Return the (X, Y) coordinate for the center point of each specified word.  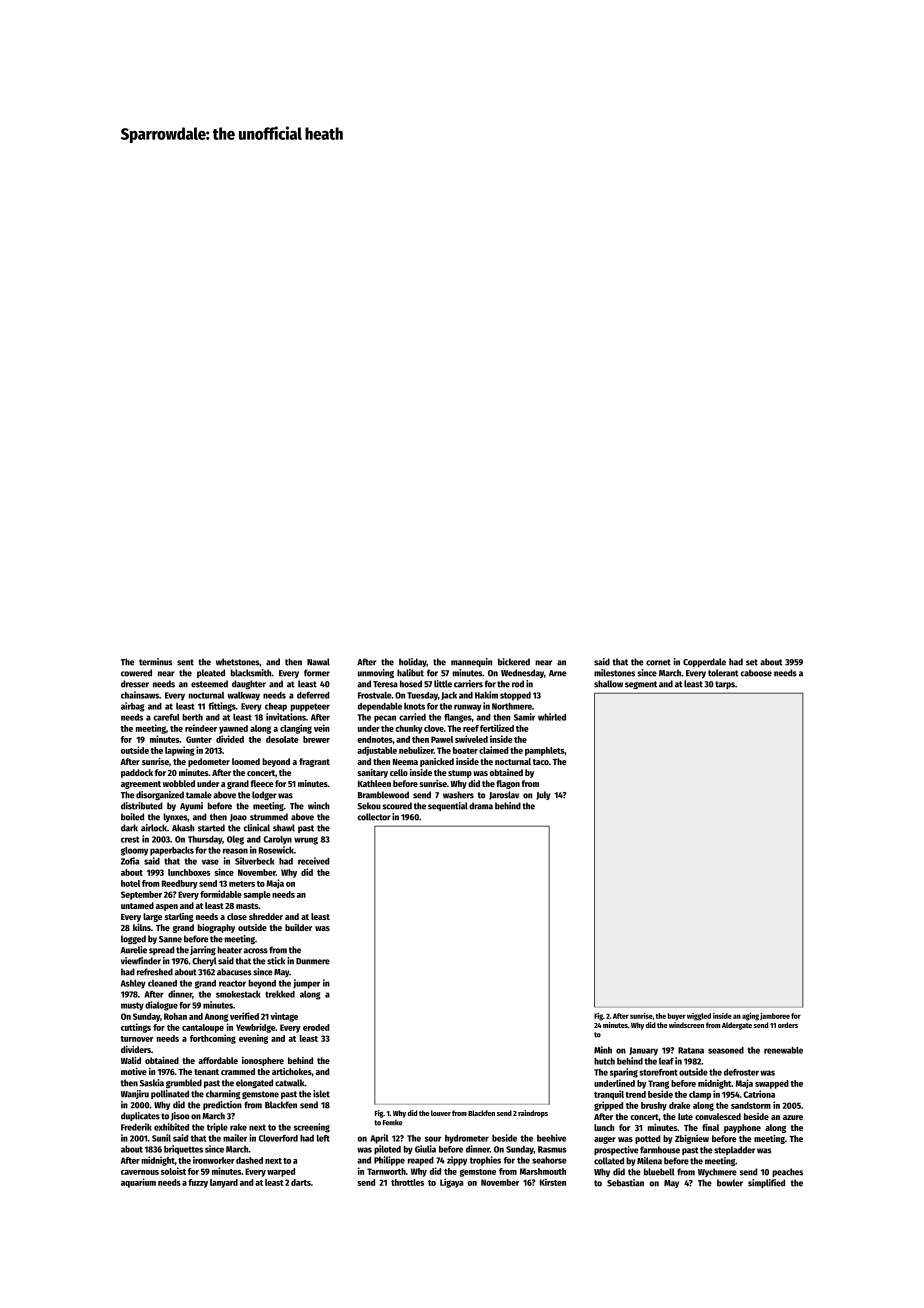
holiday (413, 662)
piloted (387, 1150)
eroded (316, 1027)
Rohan (175, 1016)
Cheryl (204, 961)
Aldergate (737, 1026)
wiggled (699, 1017)
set (752, 662)
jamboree (775, 1016)
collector (374, 817)
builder (298, 927)
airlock (154, 828)
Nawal (318, 662)
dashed (249, 1160)
